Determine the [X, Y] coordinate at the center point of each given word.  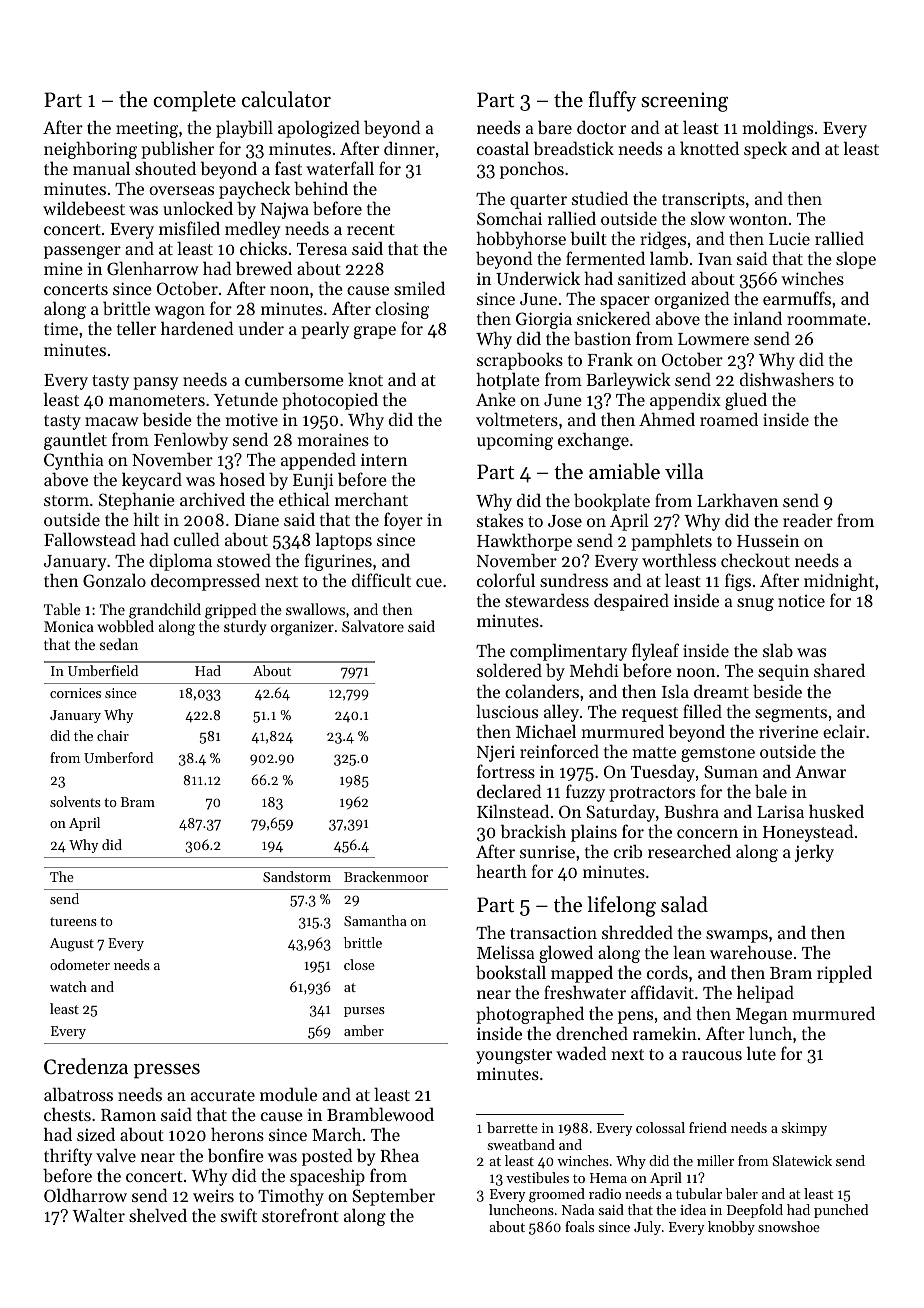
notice [801, 600]
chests [67, 1114]
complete [194, 101]
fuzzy [585, 793]
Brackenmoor [386, 876]
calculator [286, 99]
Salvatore [373, 626]
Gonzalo [114, 580]
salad [684, 904]
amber [364, 1030]
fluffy [612, 101]
